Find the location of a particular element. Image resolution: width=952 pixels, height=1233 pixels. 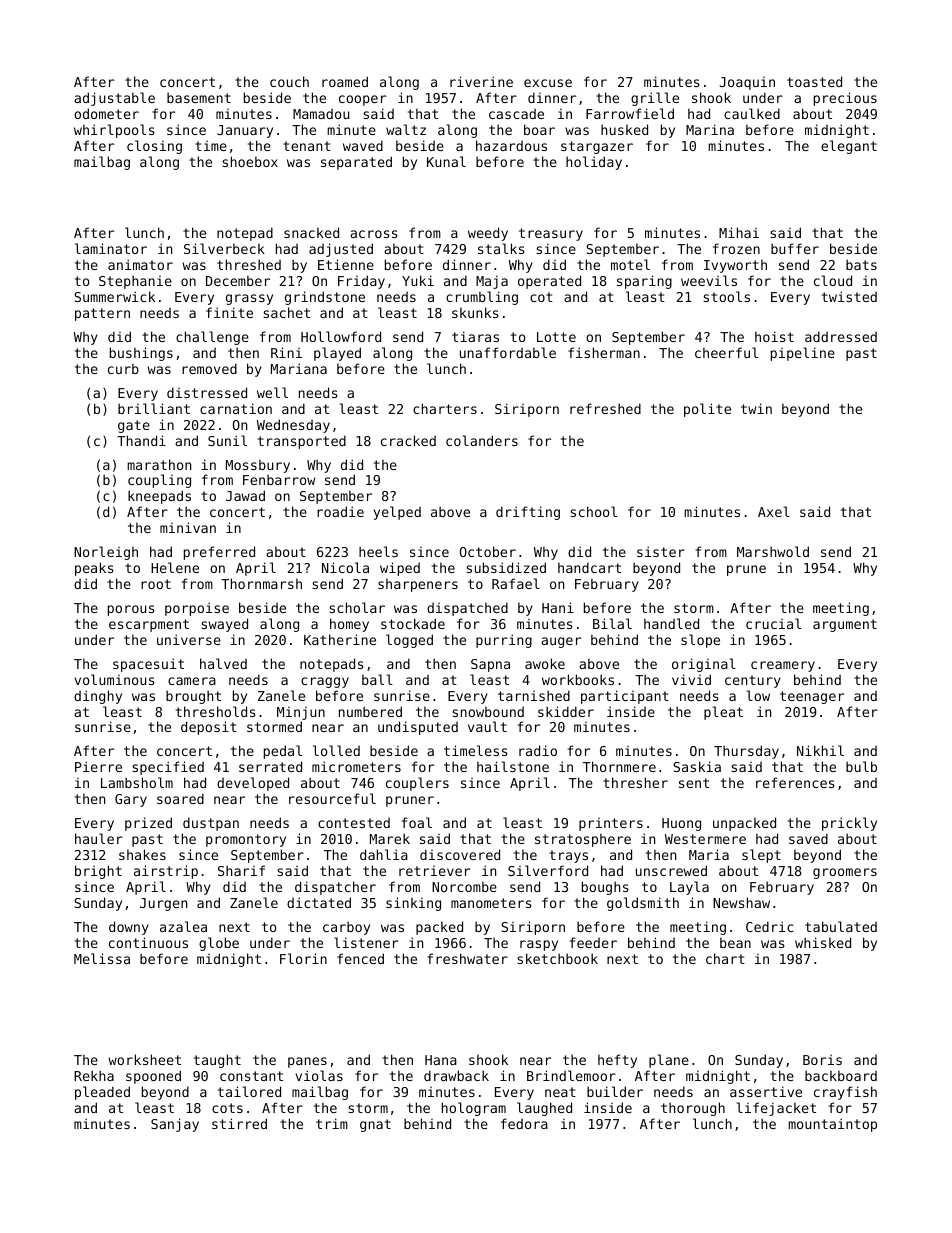

pleaded is located at coordinates (102, 1093).
